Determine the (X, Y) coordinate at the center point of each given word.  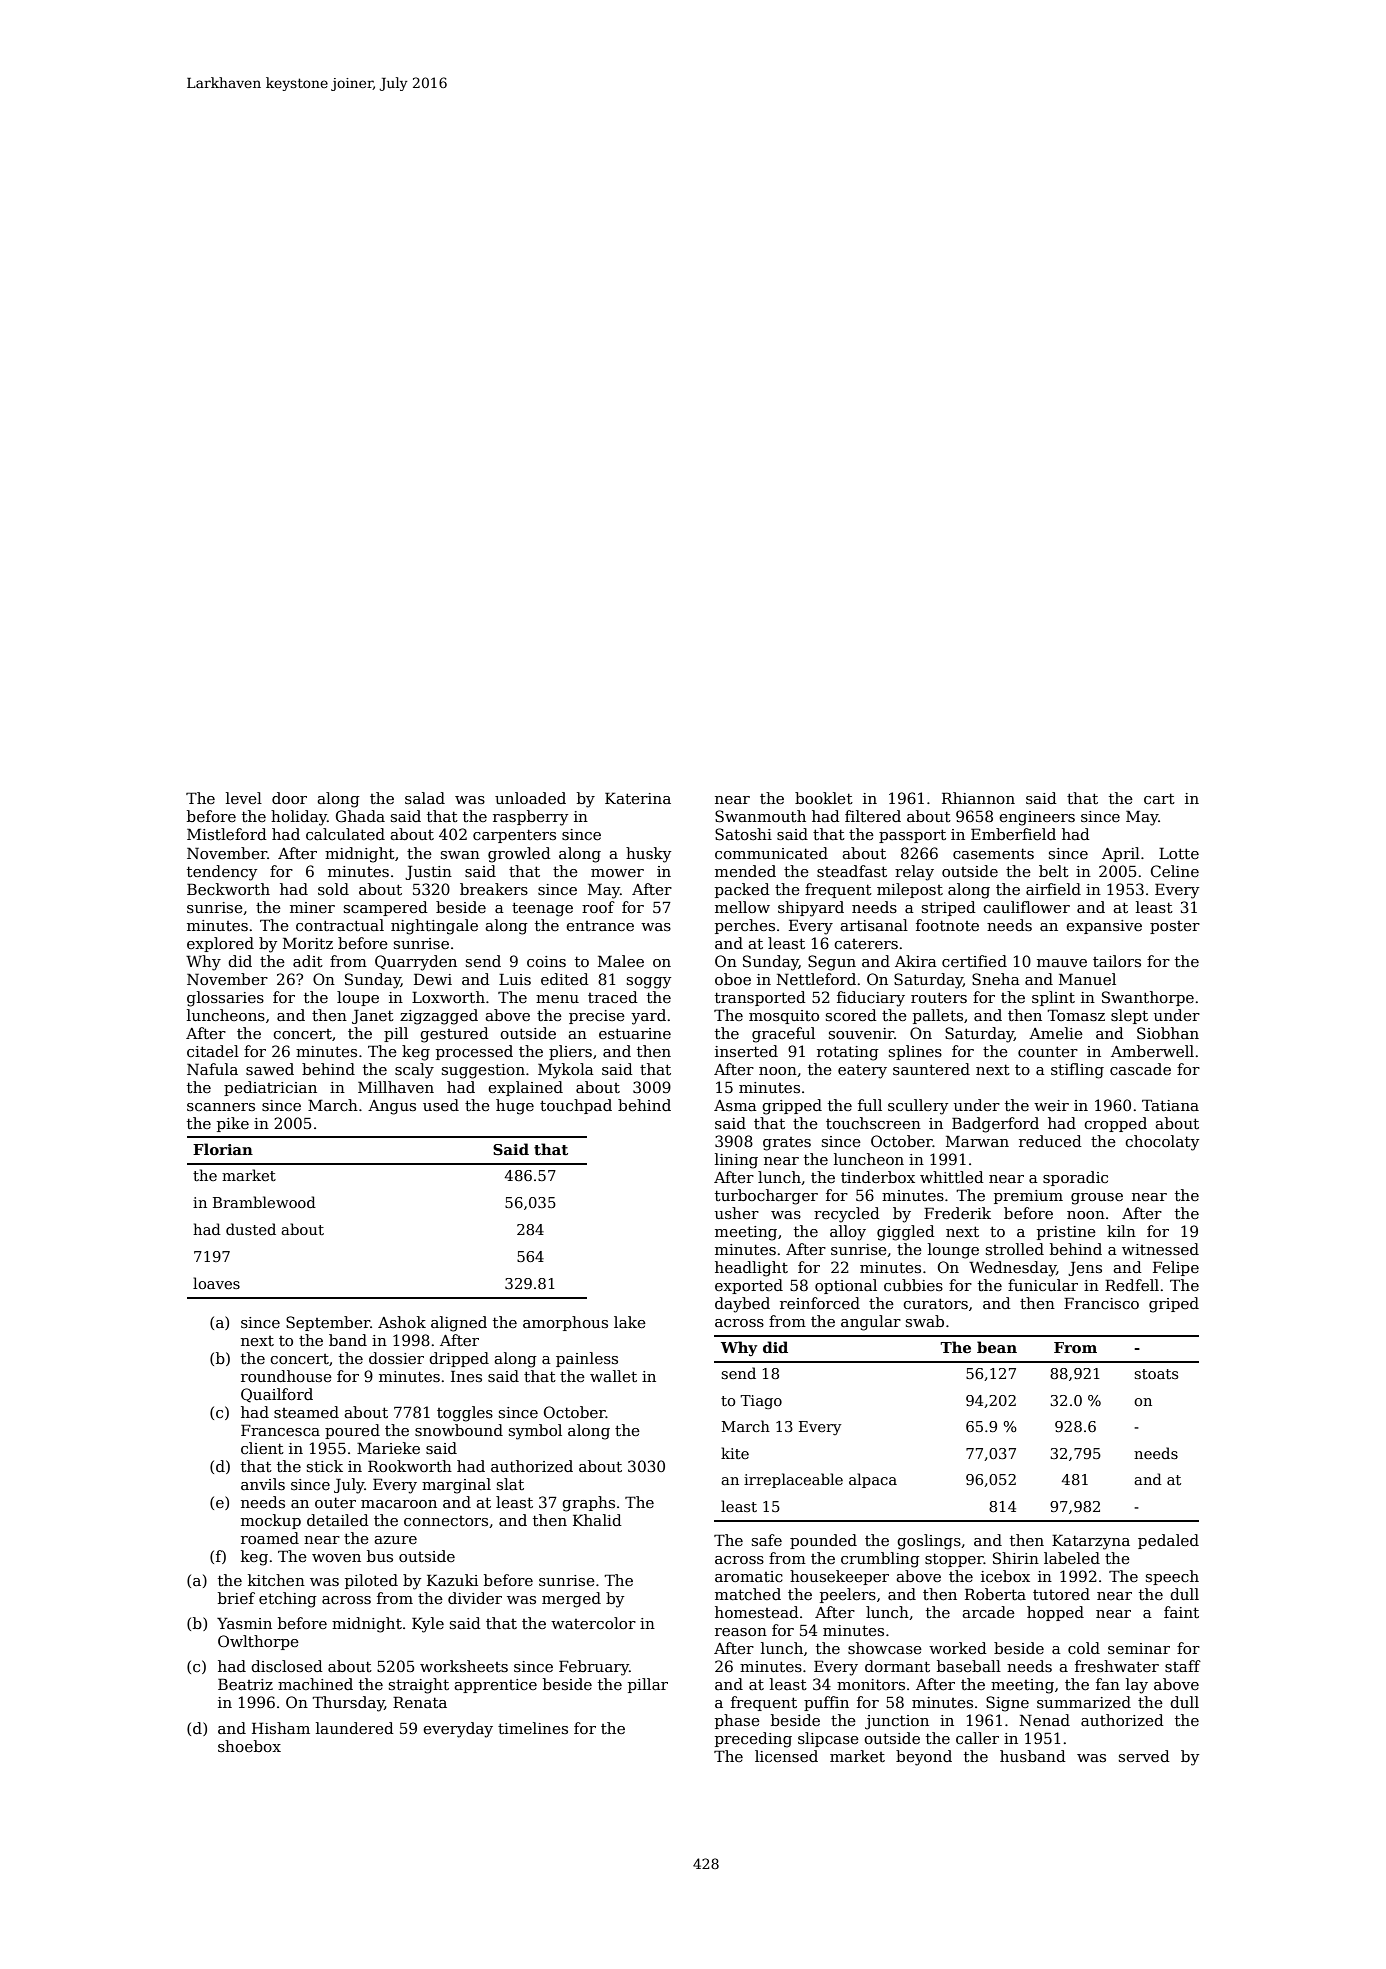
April (1121, 854)
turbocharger (766, 1197)
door (289, 798)
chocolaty (1162, 1143)
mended (745, 871)
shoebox (249, 1746)
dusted (251, 1229)
